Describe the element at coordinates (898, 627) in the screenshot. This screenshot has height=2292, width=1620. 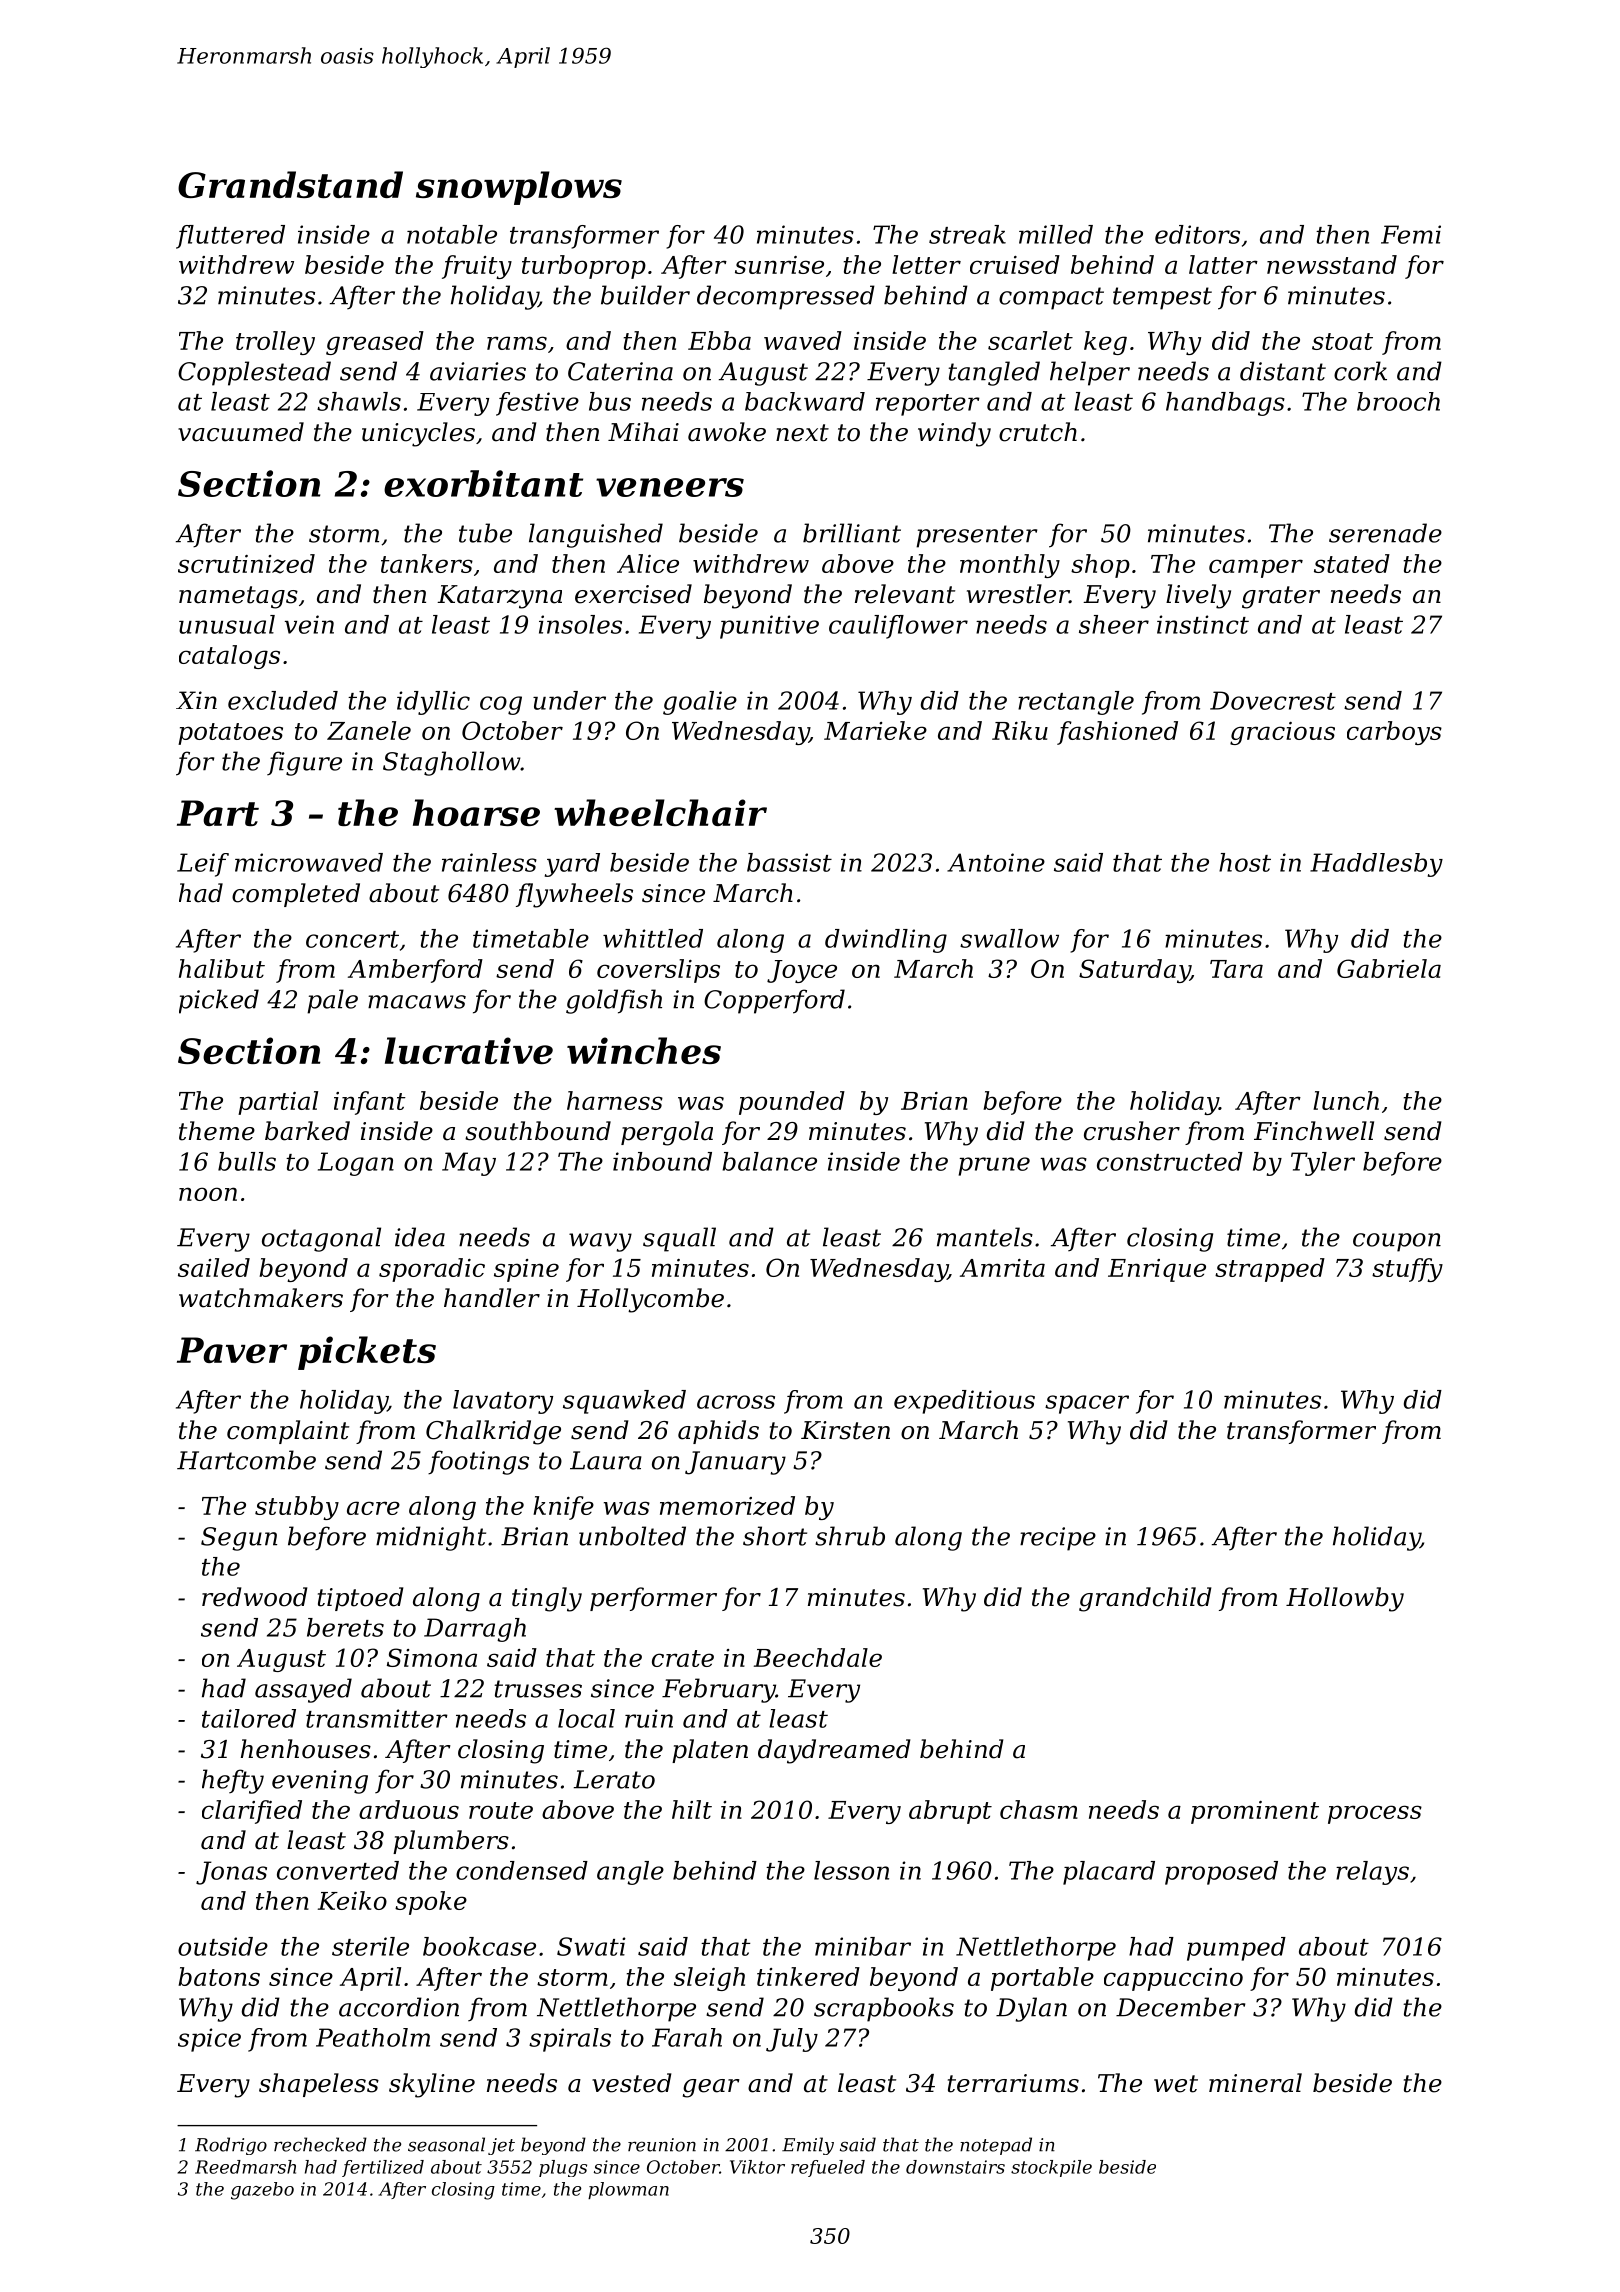
I see `cauliflower` at that location.
